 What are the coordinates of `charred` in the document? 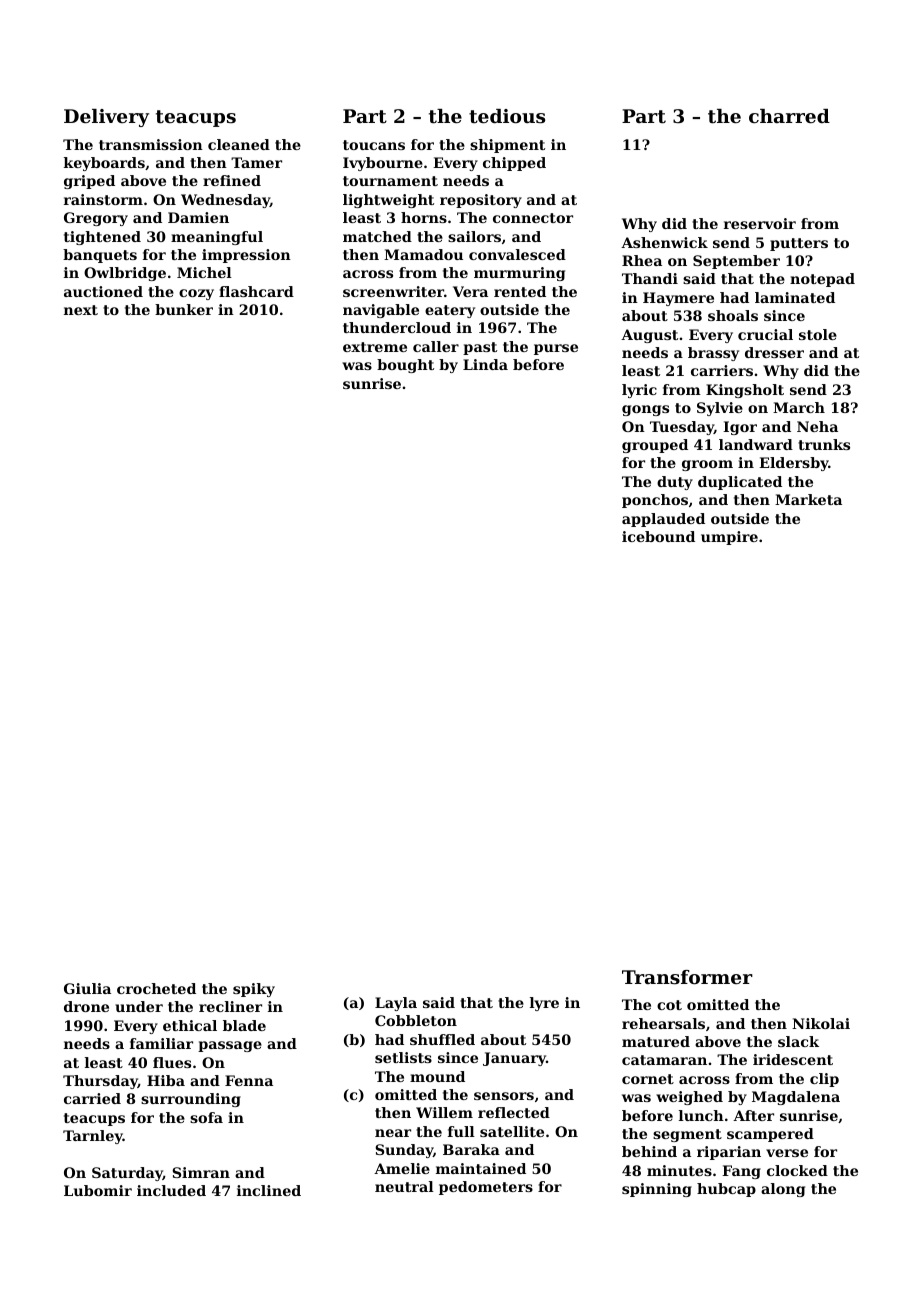 It's located at (789, 116).
